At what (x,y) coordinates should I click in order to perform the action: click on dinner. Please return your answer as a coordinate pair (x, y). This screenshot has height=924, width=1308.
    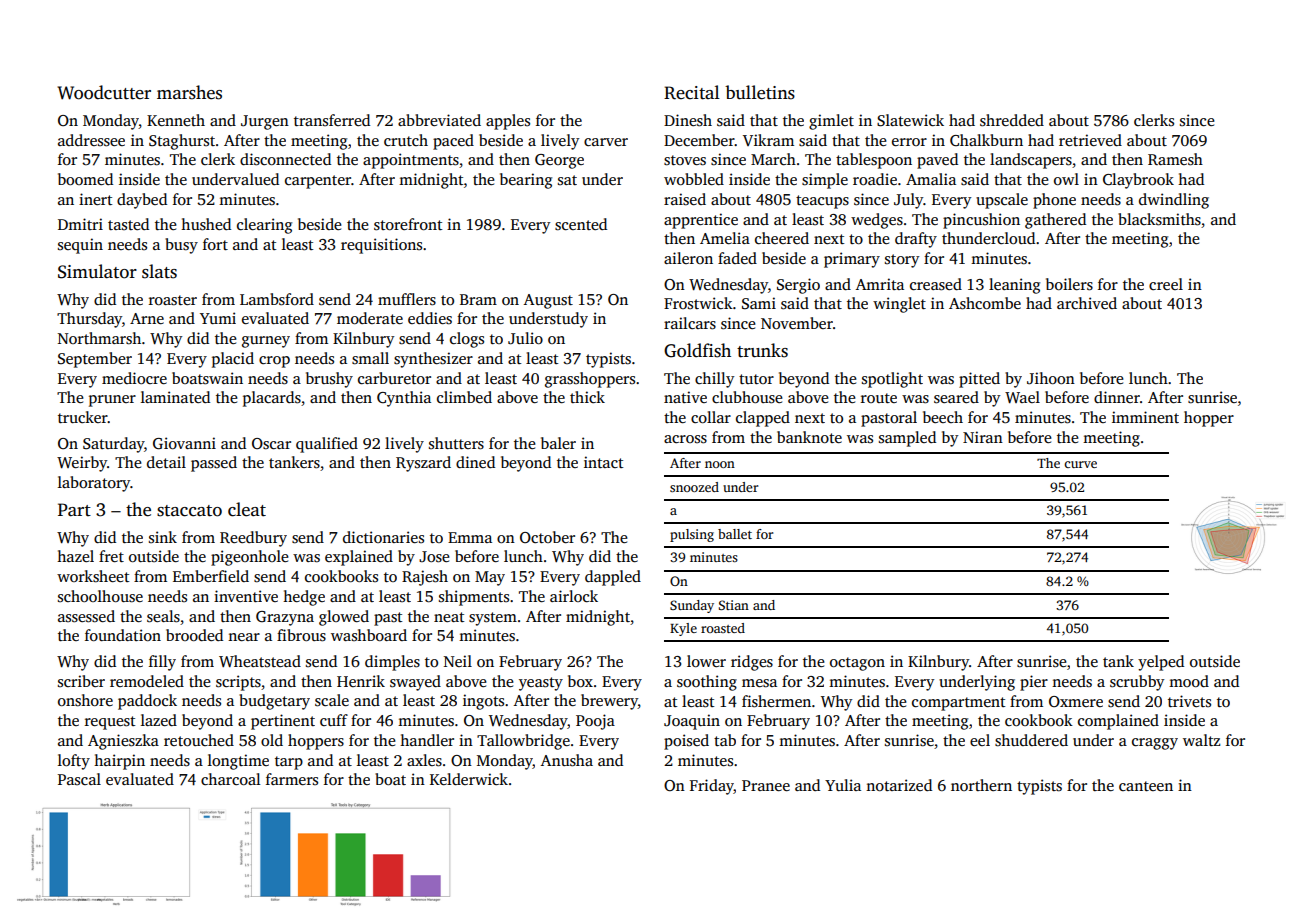
    Looking at the image, I should click on (1117, 397).
